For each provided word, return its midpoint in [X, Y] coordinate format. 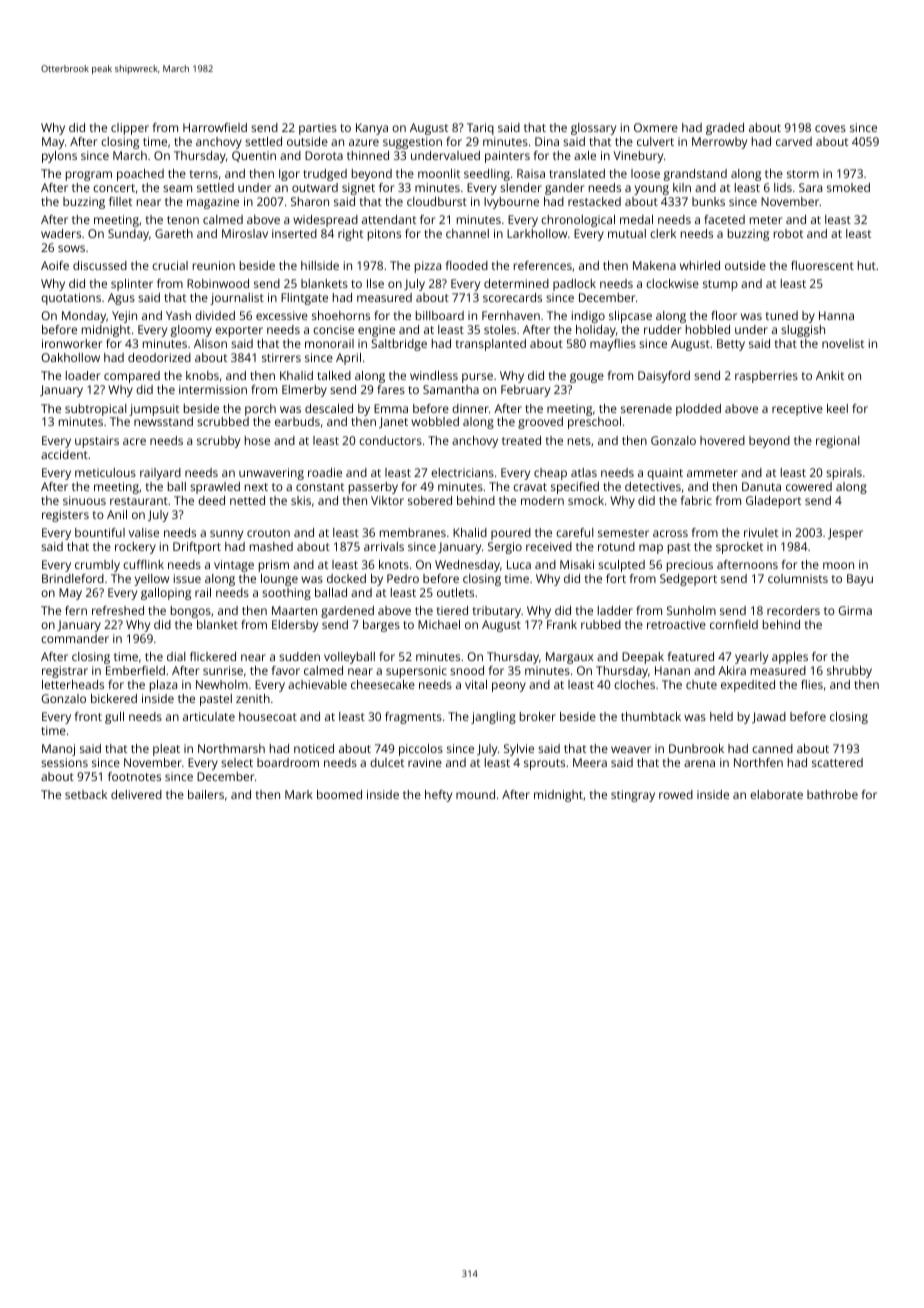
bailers [206, 794]
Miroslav [245, 233]
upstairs [97, 442]
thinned [368, 155]
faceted [724, 219]
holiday [596, 331]
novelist [843, 343]
